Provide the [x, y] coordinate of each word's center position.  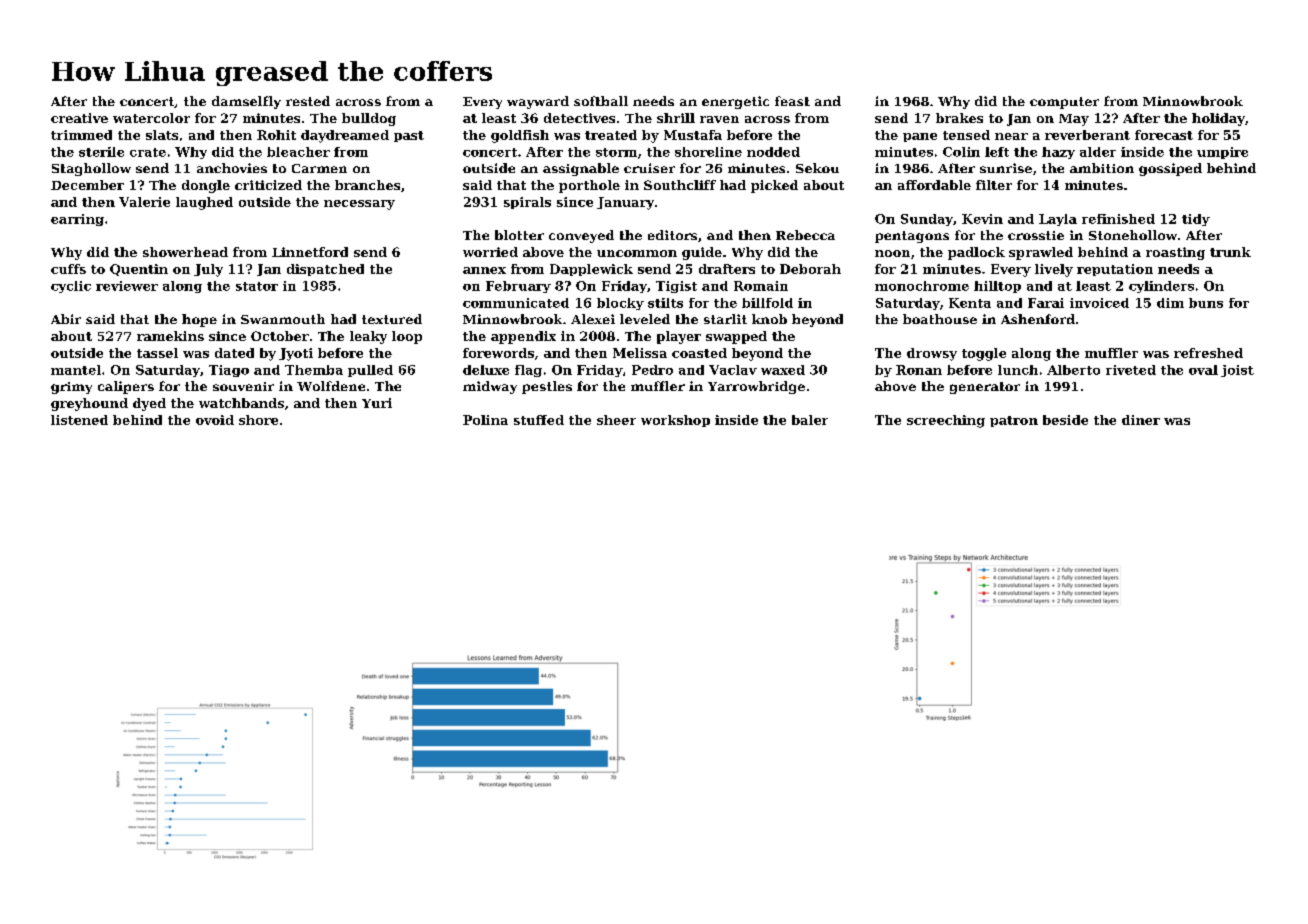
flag [528, 371]
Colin [961, 152]
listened [79, 420]
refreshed [1208, 353]
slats [162, 135]
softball [601, 101]
